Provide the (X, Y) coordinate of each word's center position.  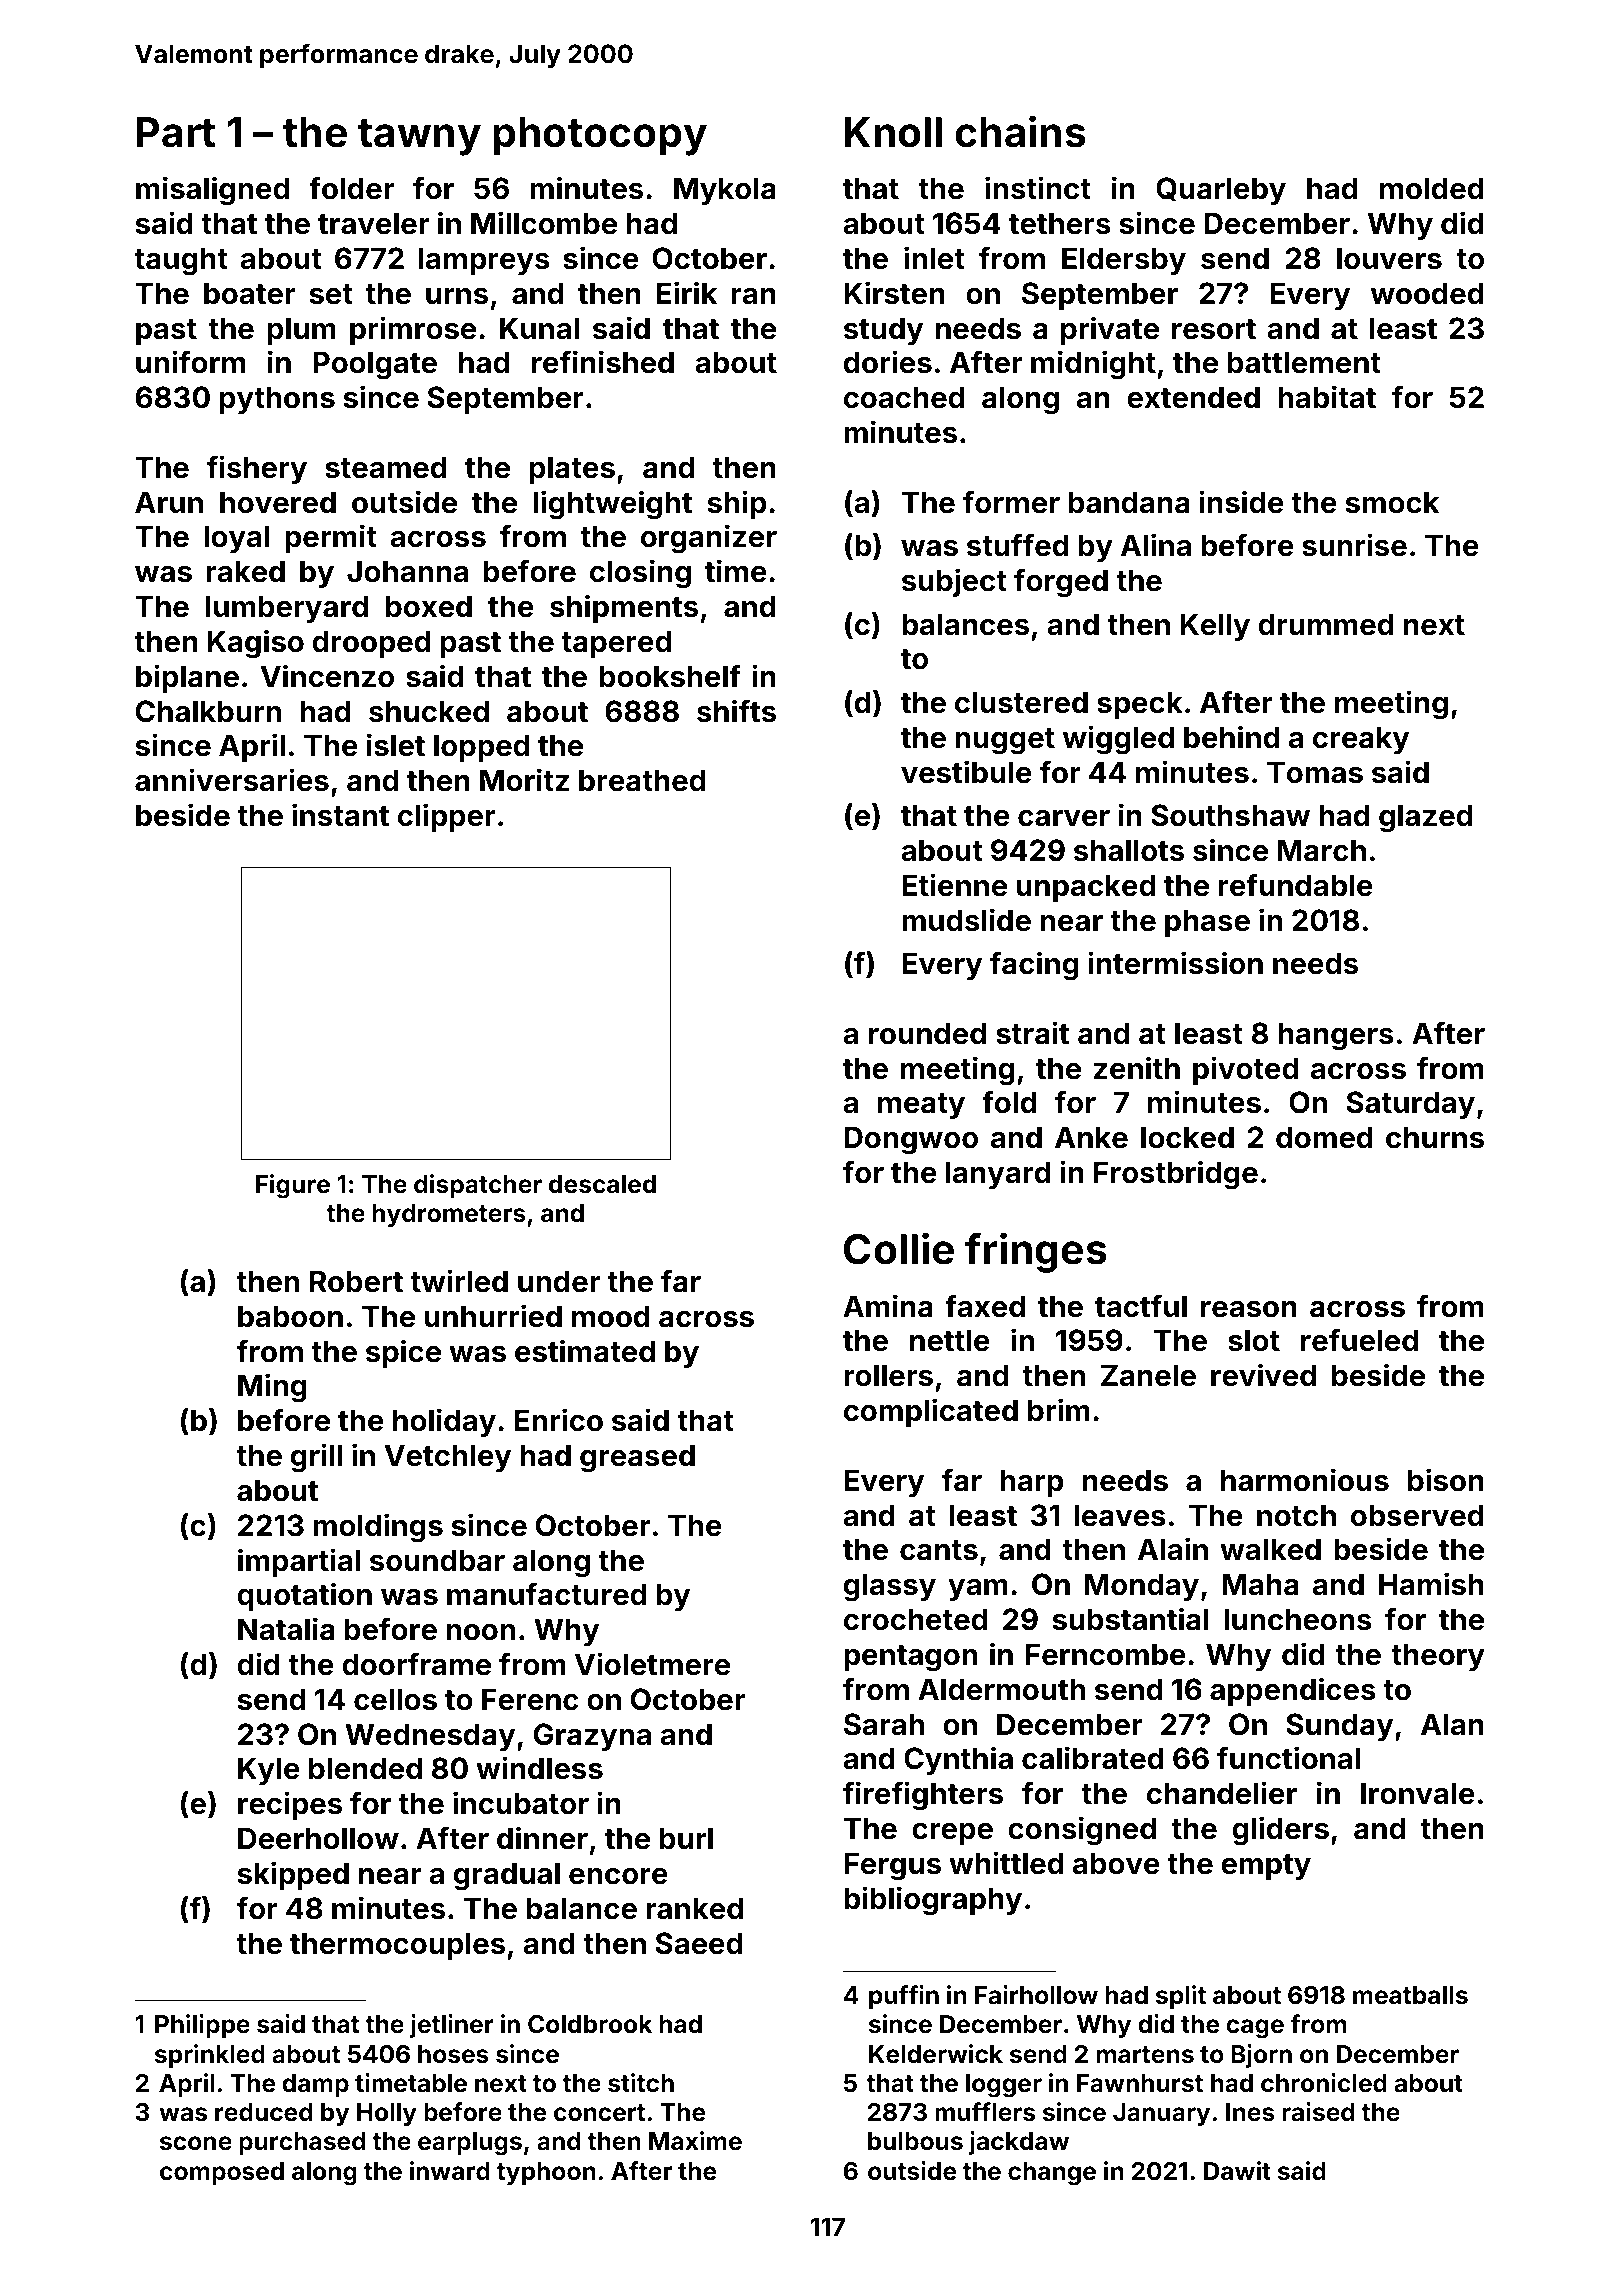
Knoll (893, 132)
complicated (931, 1412)
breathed (642, 780)
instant (340, 815)
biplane (187, 678)
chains (1020, 131)
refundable (1296, 885)
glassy (890, 1587)
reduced (263, 2112)
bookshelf (670, 676)
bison (1446, 1480)
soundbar (437, 1560)
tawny (419, 137)
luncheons (1298, 1619)
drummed (1326, 624)
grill (316, 1458)
